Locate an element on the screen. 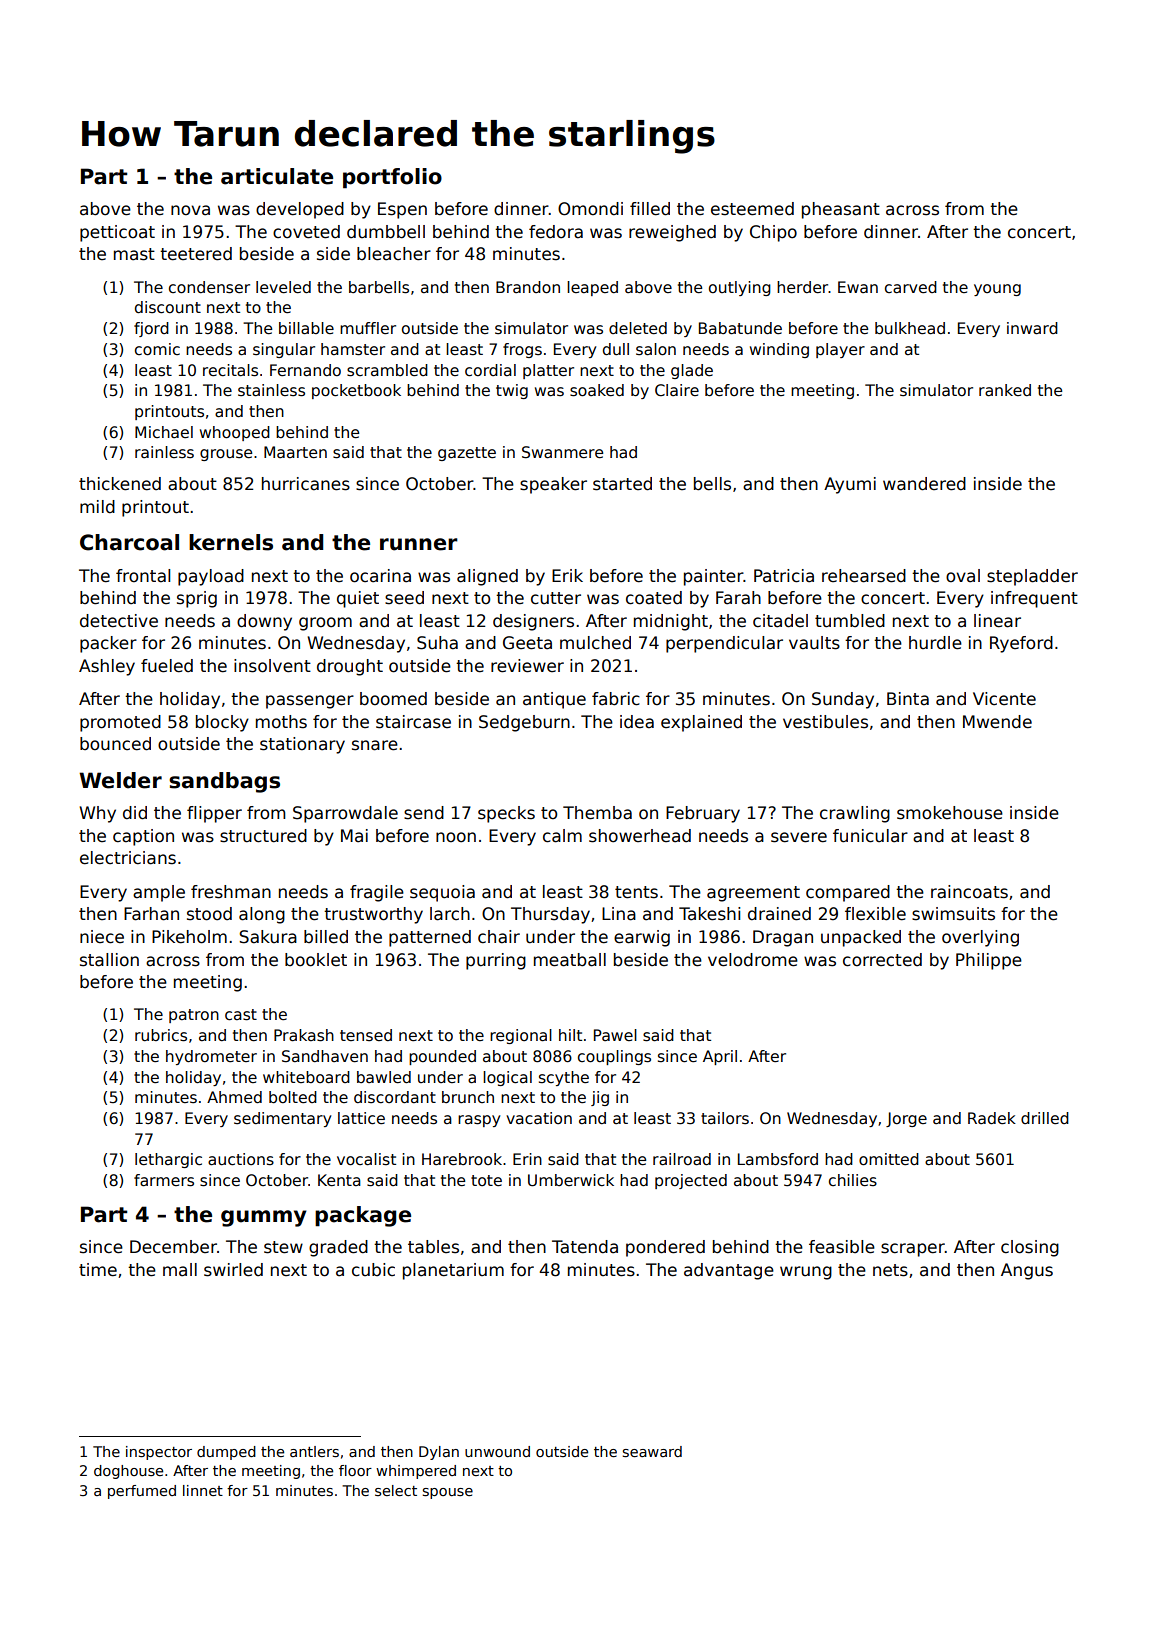 The image size is (1160, 1641). Geeta is located at coordinates (527, 643).
